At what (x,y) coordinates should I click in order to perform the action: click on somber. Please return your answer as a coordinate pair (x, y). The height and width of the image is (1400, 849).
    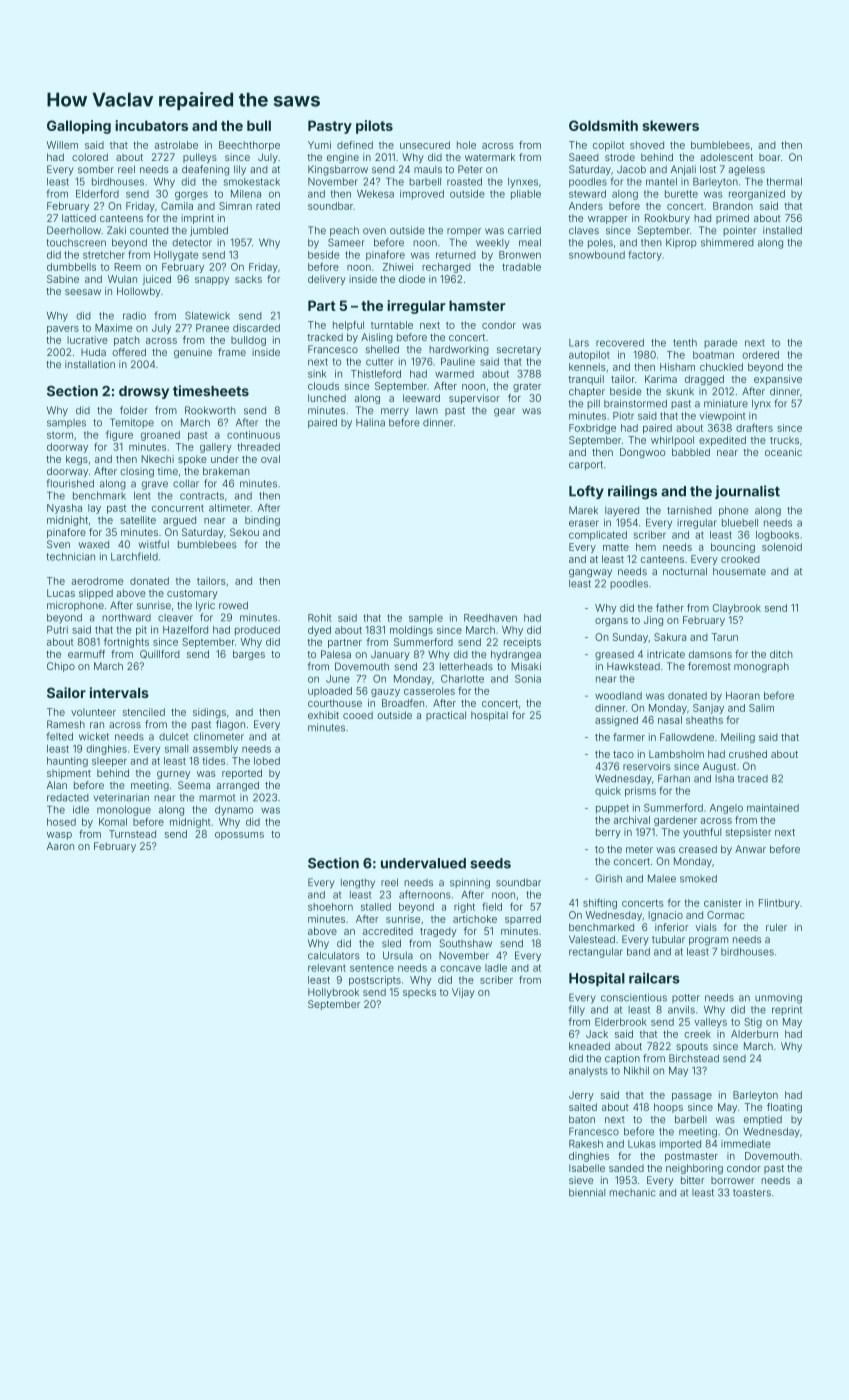
    Looking at the image, I should click on (96, 169).
